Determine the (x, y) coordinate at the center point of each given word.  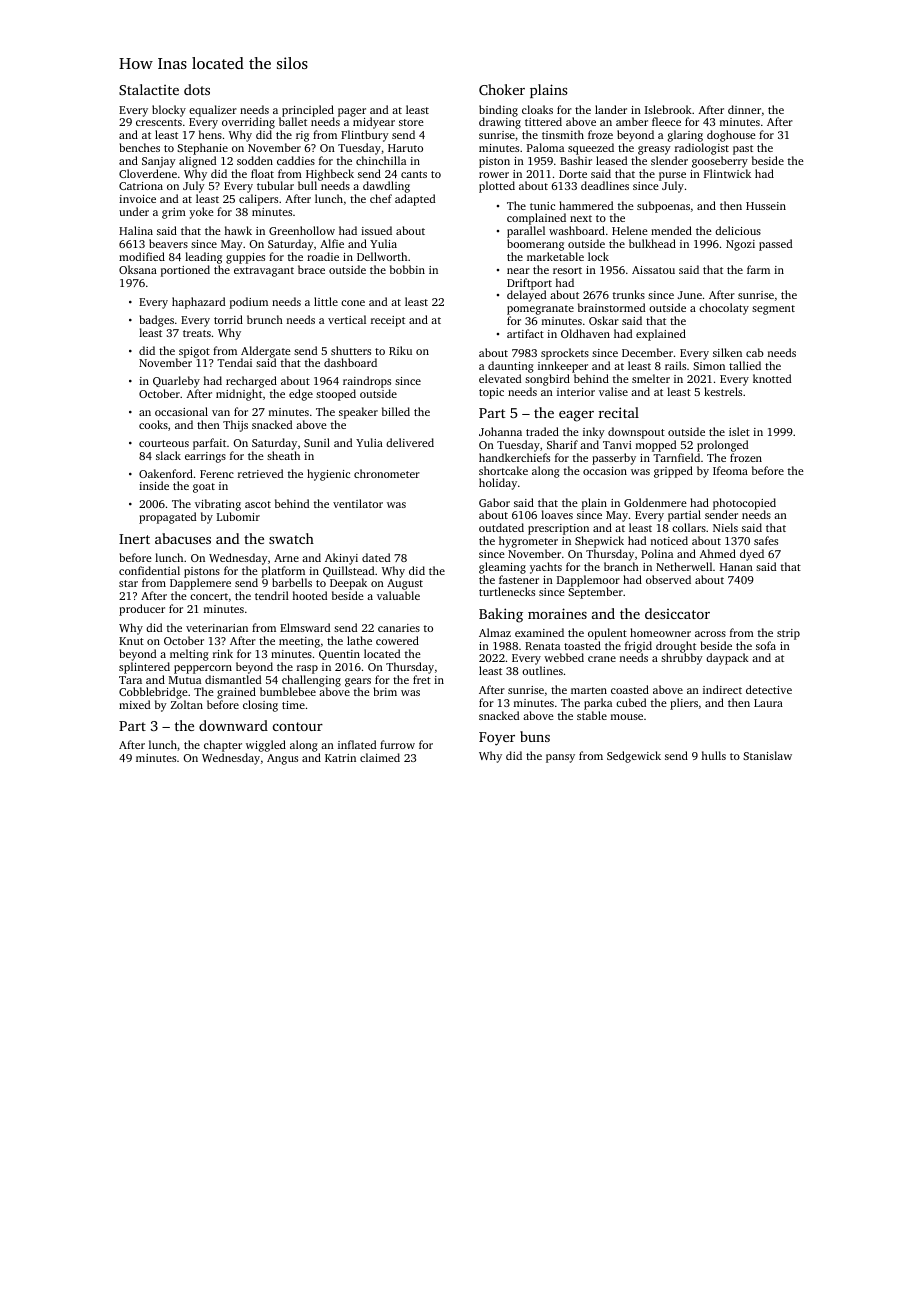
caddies (296, 160)
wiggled (266, 746)
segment (773, 310)
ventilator (358, 503)
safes (766, 540)
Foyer (497, 739)
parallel (526, 232)
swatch (291, 538)
